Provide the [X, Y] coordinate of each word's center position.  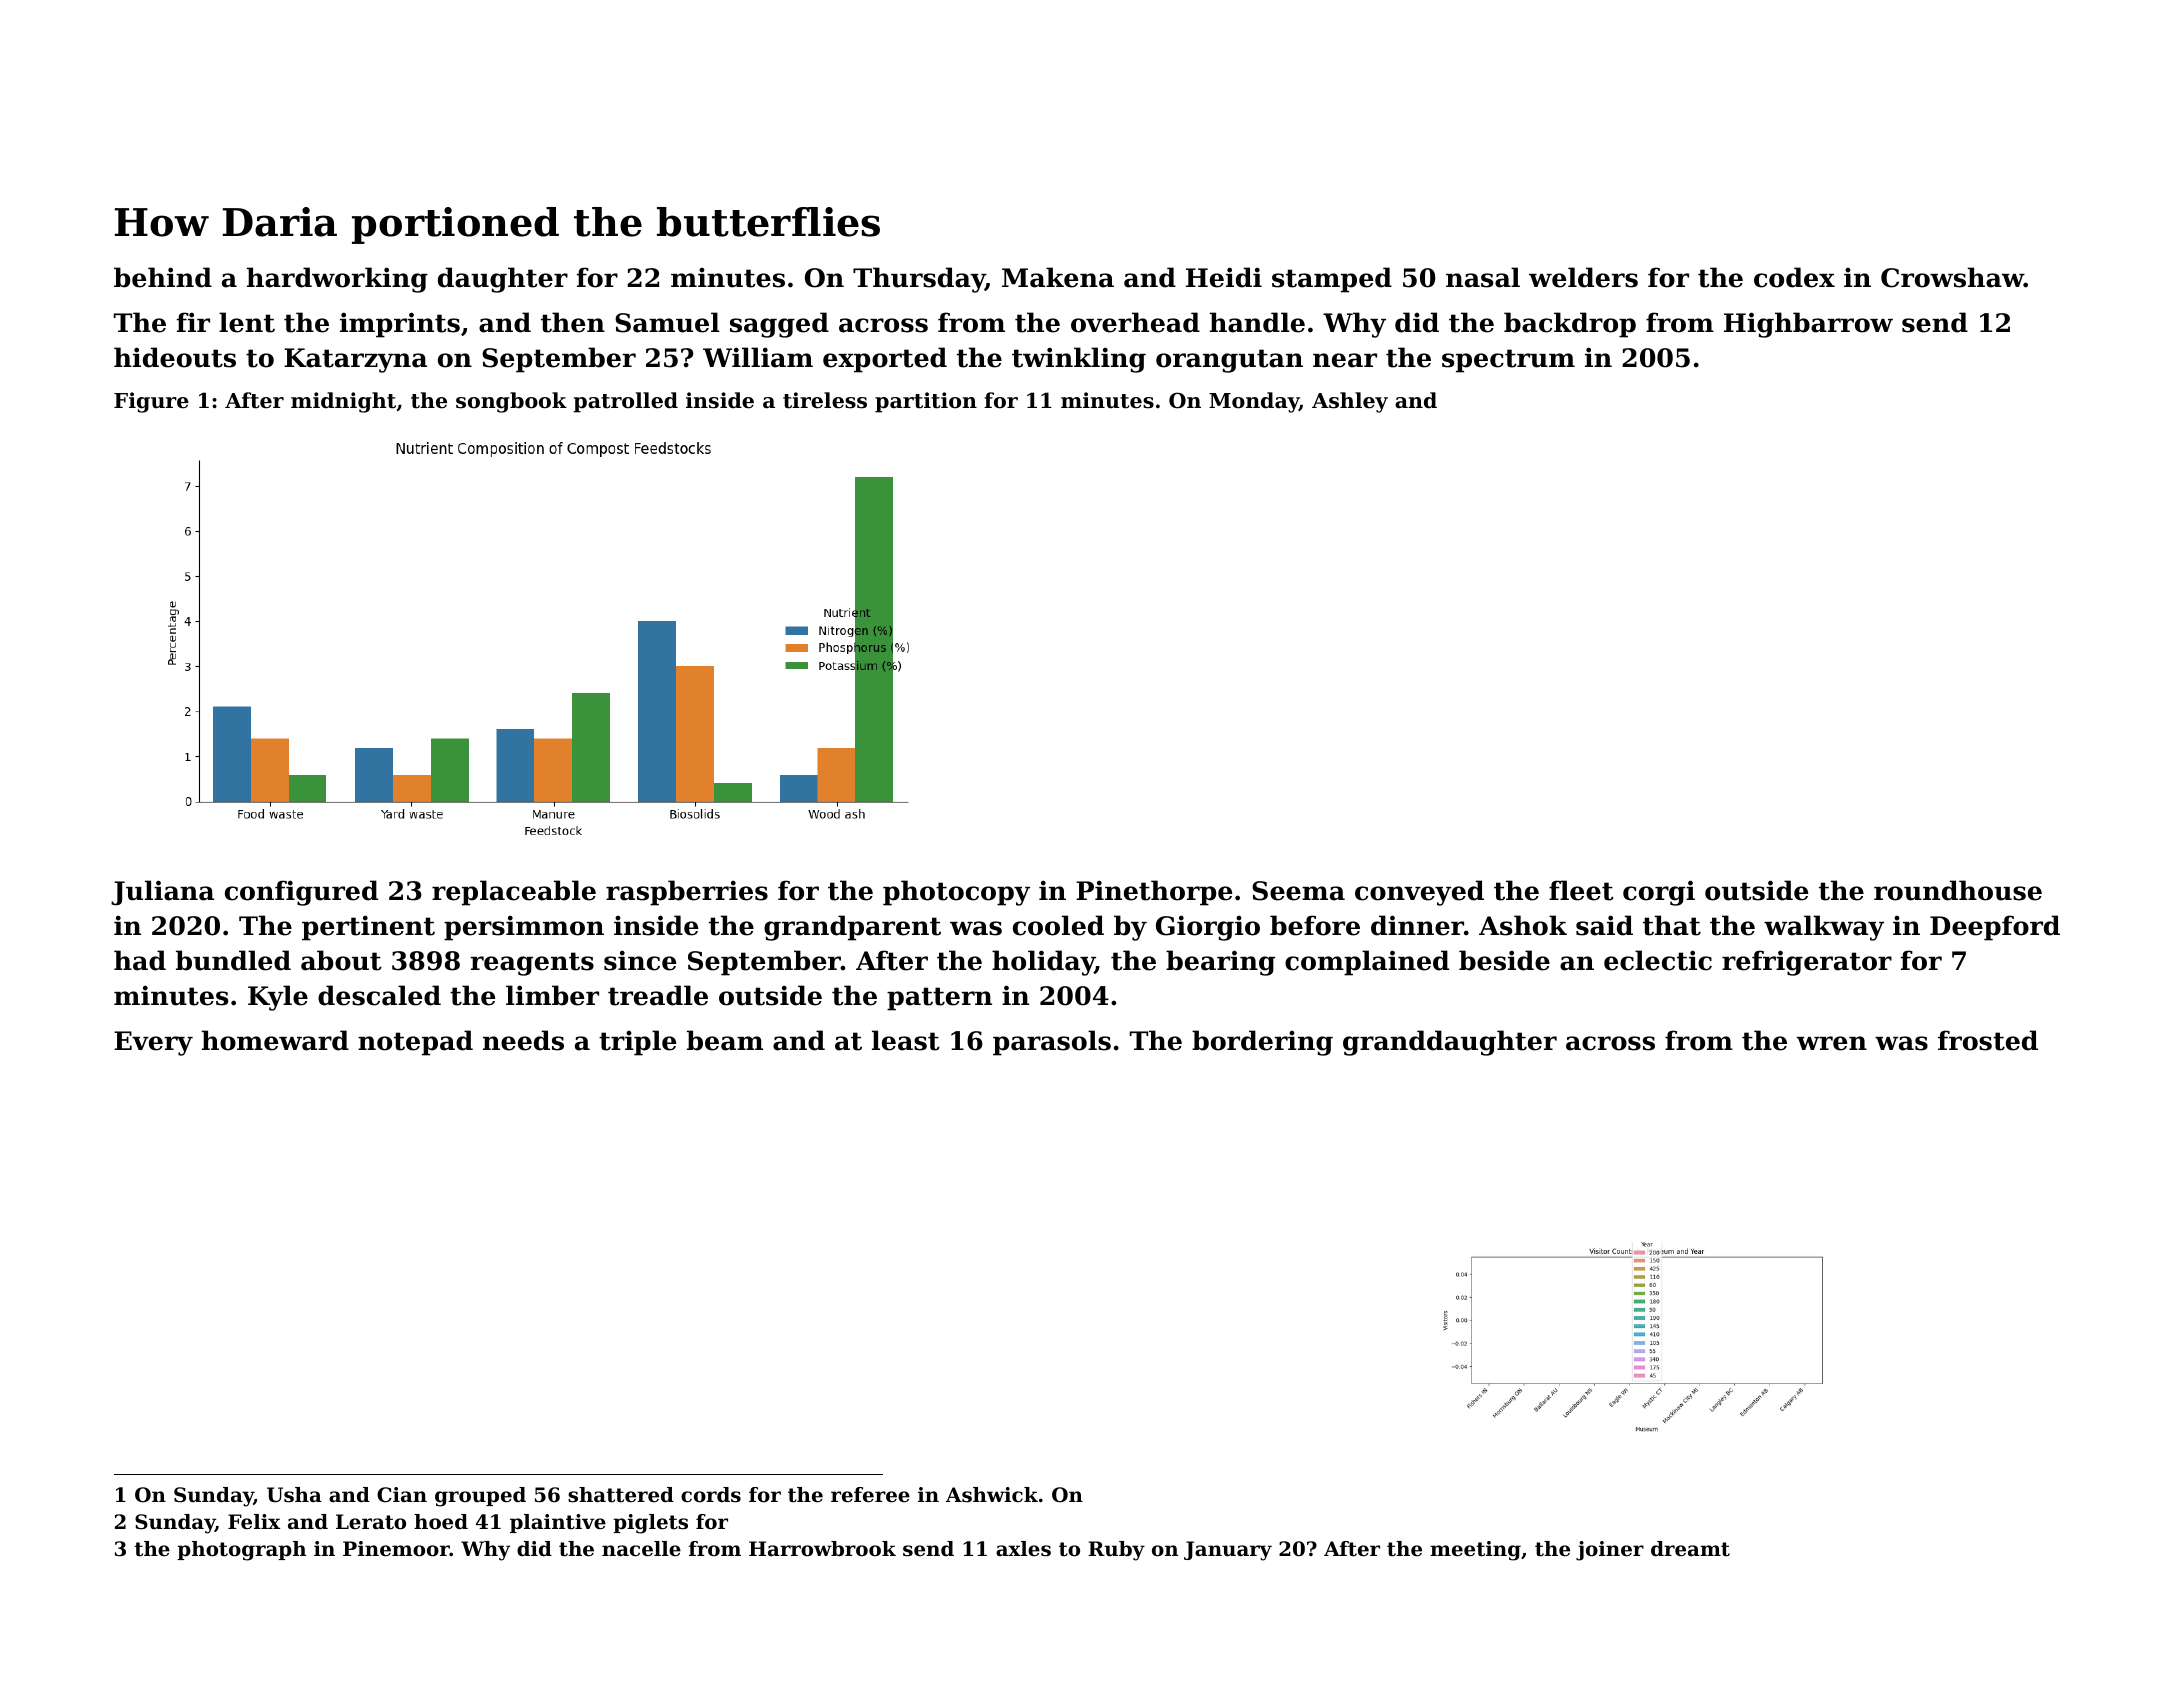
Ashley [1350, 402]
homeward [275, 1040]
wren [1832, 1043]
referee [870, 1495]
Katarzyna [355, 360]
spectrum [1508, 361]
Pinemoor [396, 1549]
